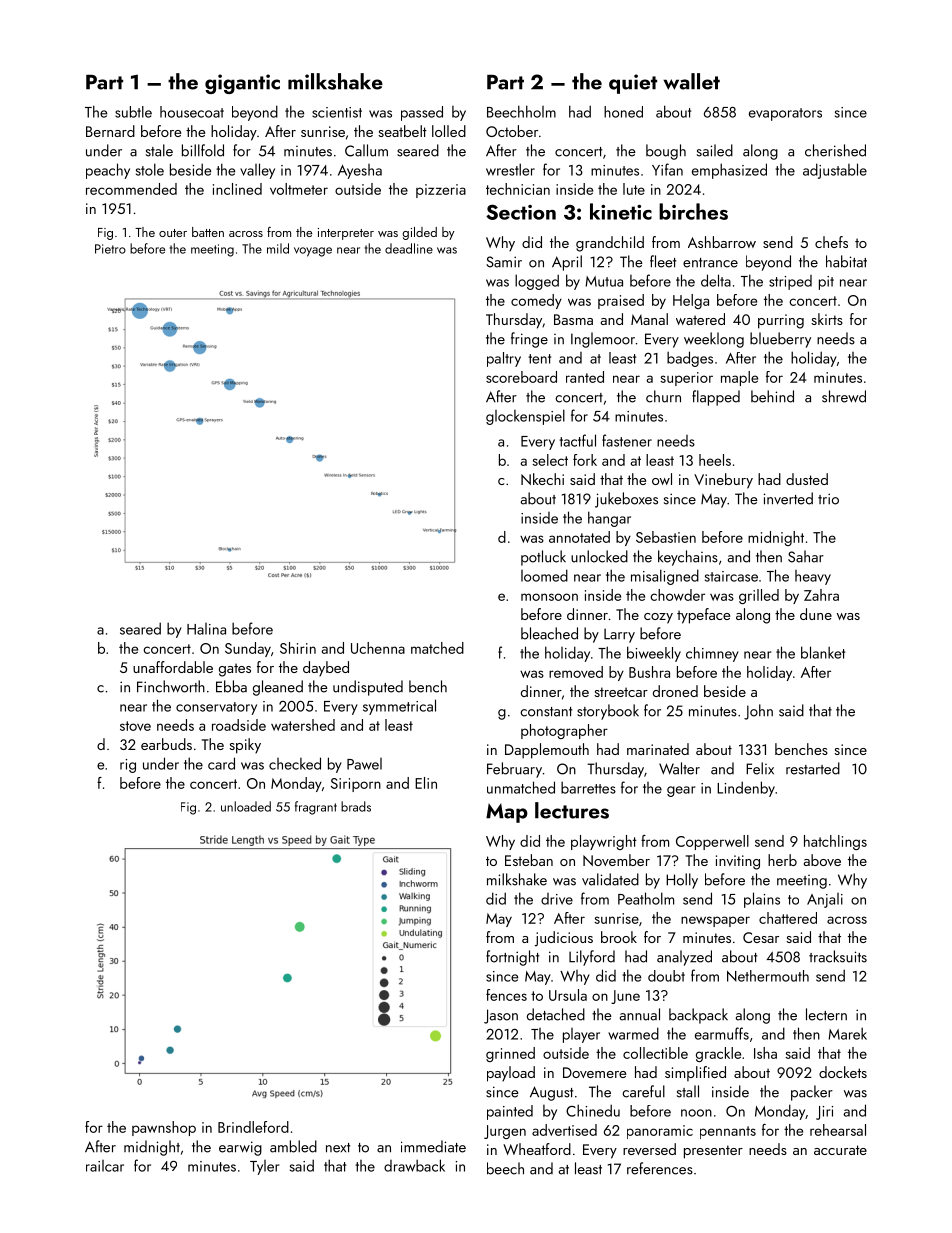 The height and width of the image is (1233, 952). Describe the element at coordinates (813, 577) in the image. I see `heavy` at that location.
